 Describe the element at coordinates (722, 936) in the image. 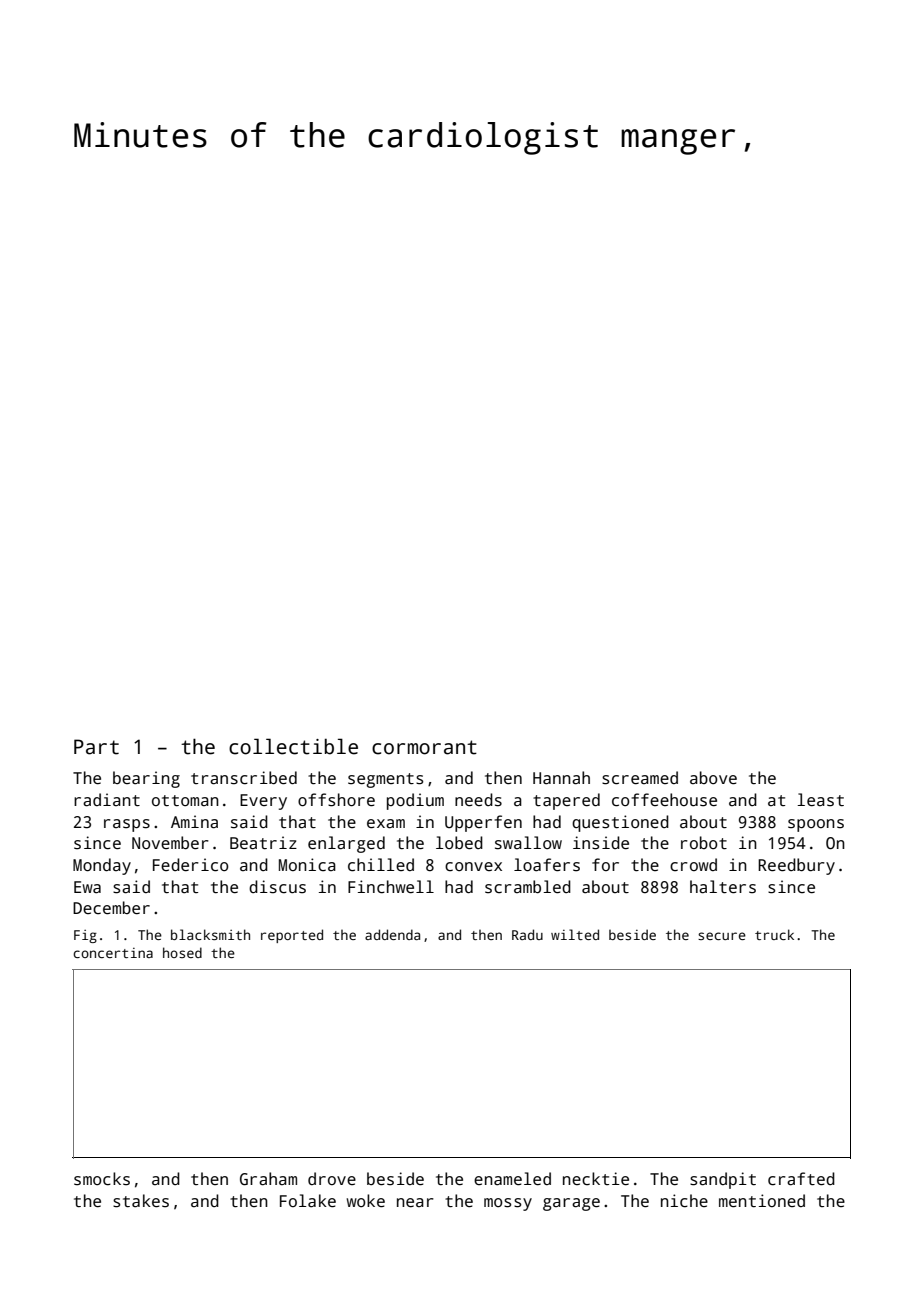

I see `secure` at that location.
